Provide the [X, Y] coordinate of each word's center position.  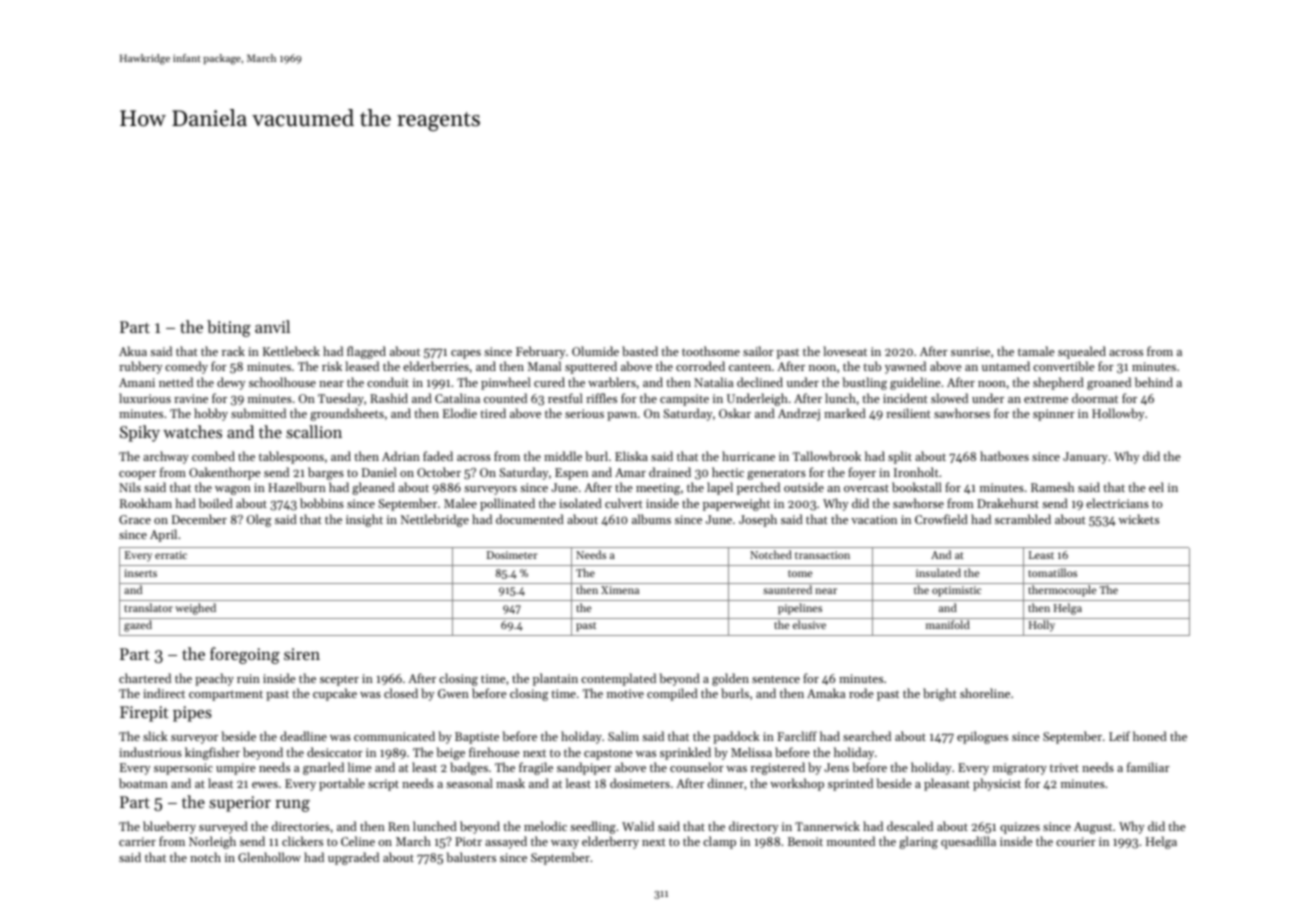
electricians [1117, 503]
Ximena [620, 590]
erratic [171, 555]
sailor [758, 351]
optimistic [956, 591]
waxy [565, 844]
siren [302, 654]
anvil [272, 326]
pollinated [507, 504]
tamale [1036, 351]
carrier [137, 841]
